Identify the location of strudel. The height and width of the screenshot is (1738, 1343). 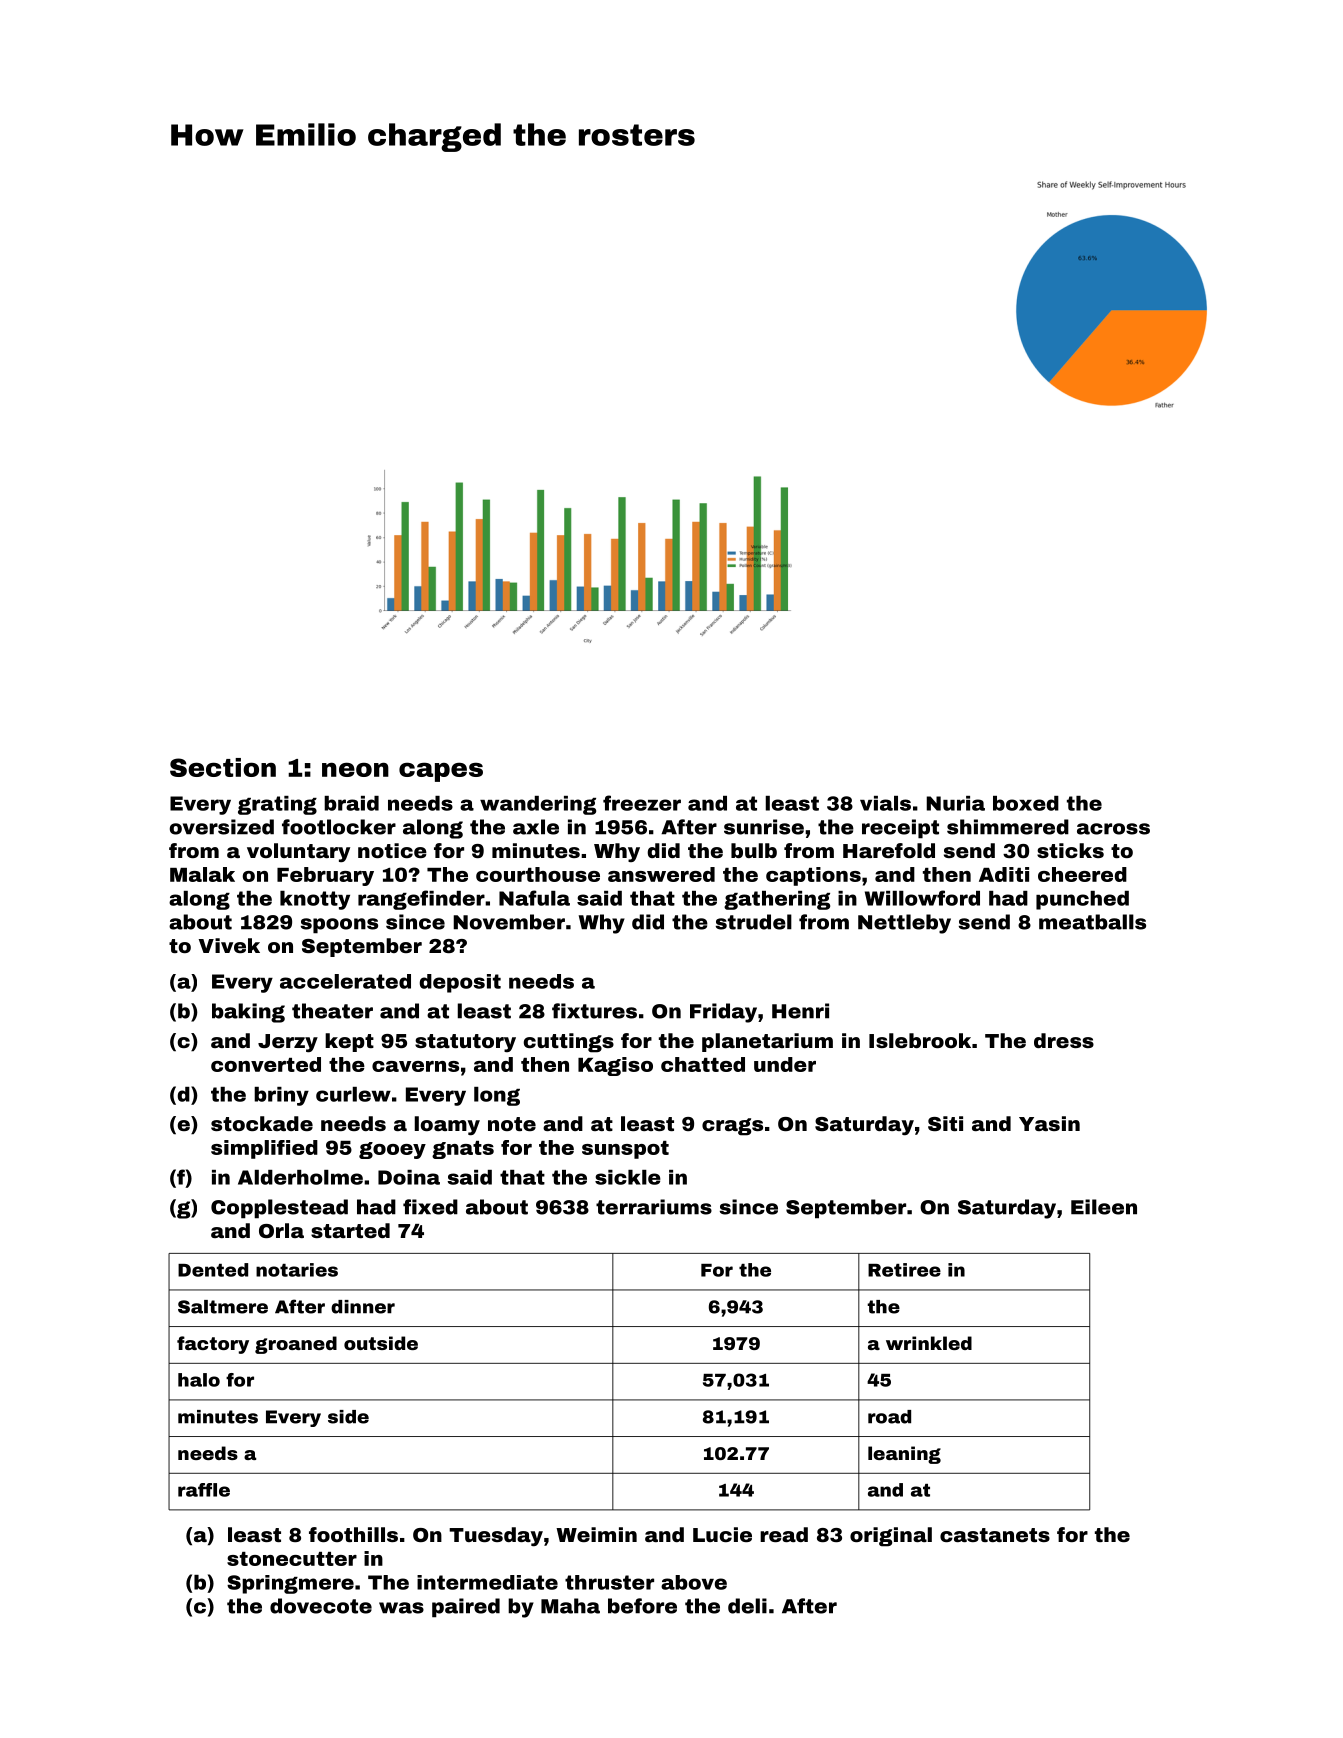
(754, 922).
